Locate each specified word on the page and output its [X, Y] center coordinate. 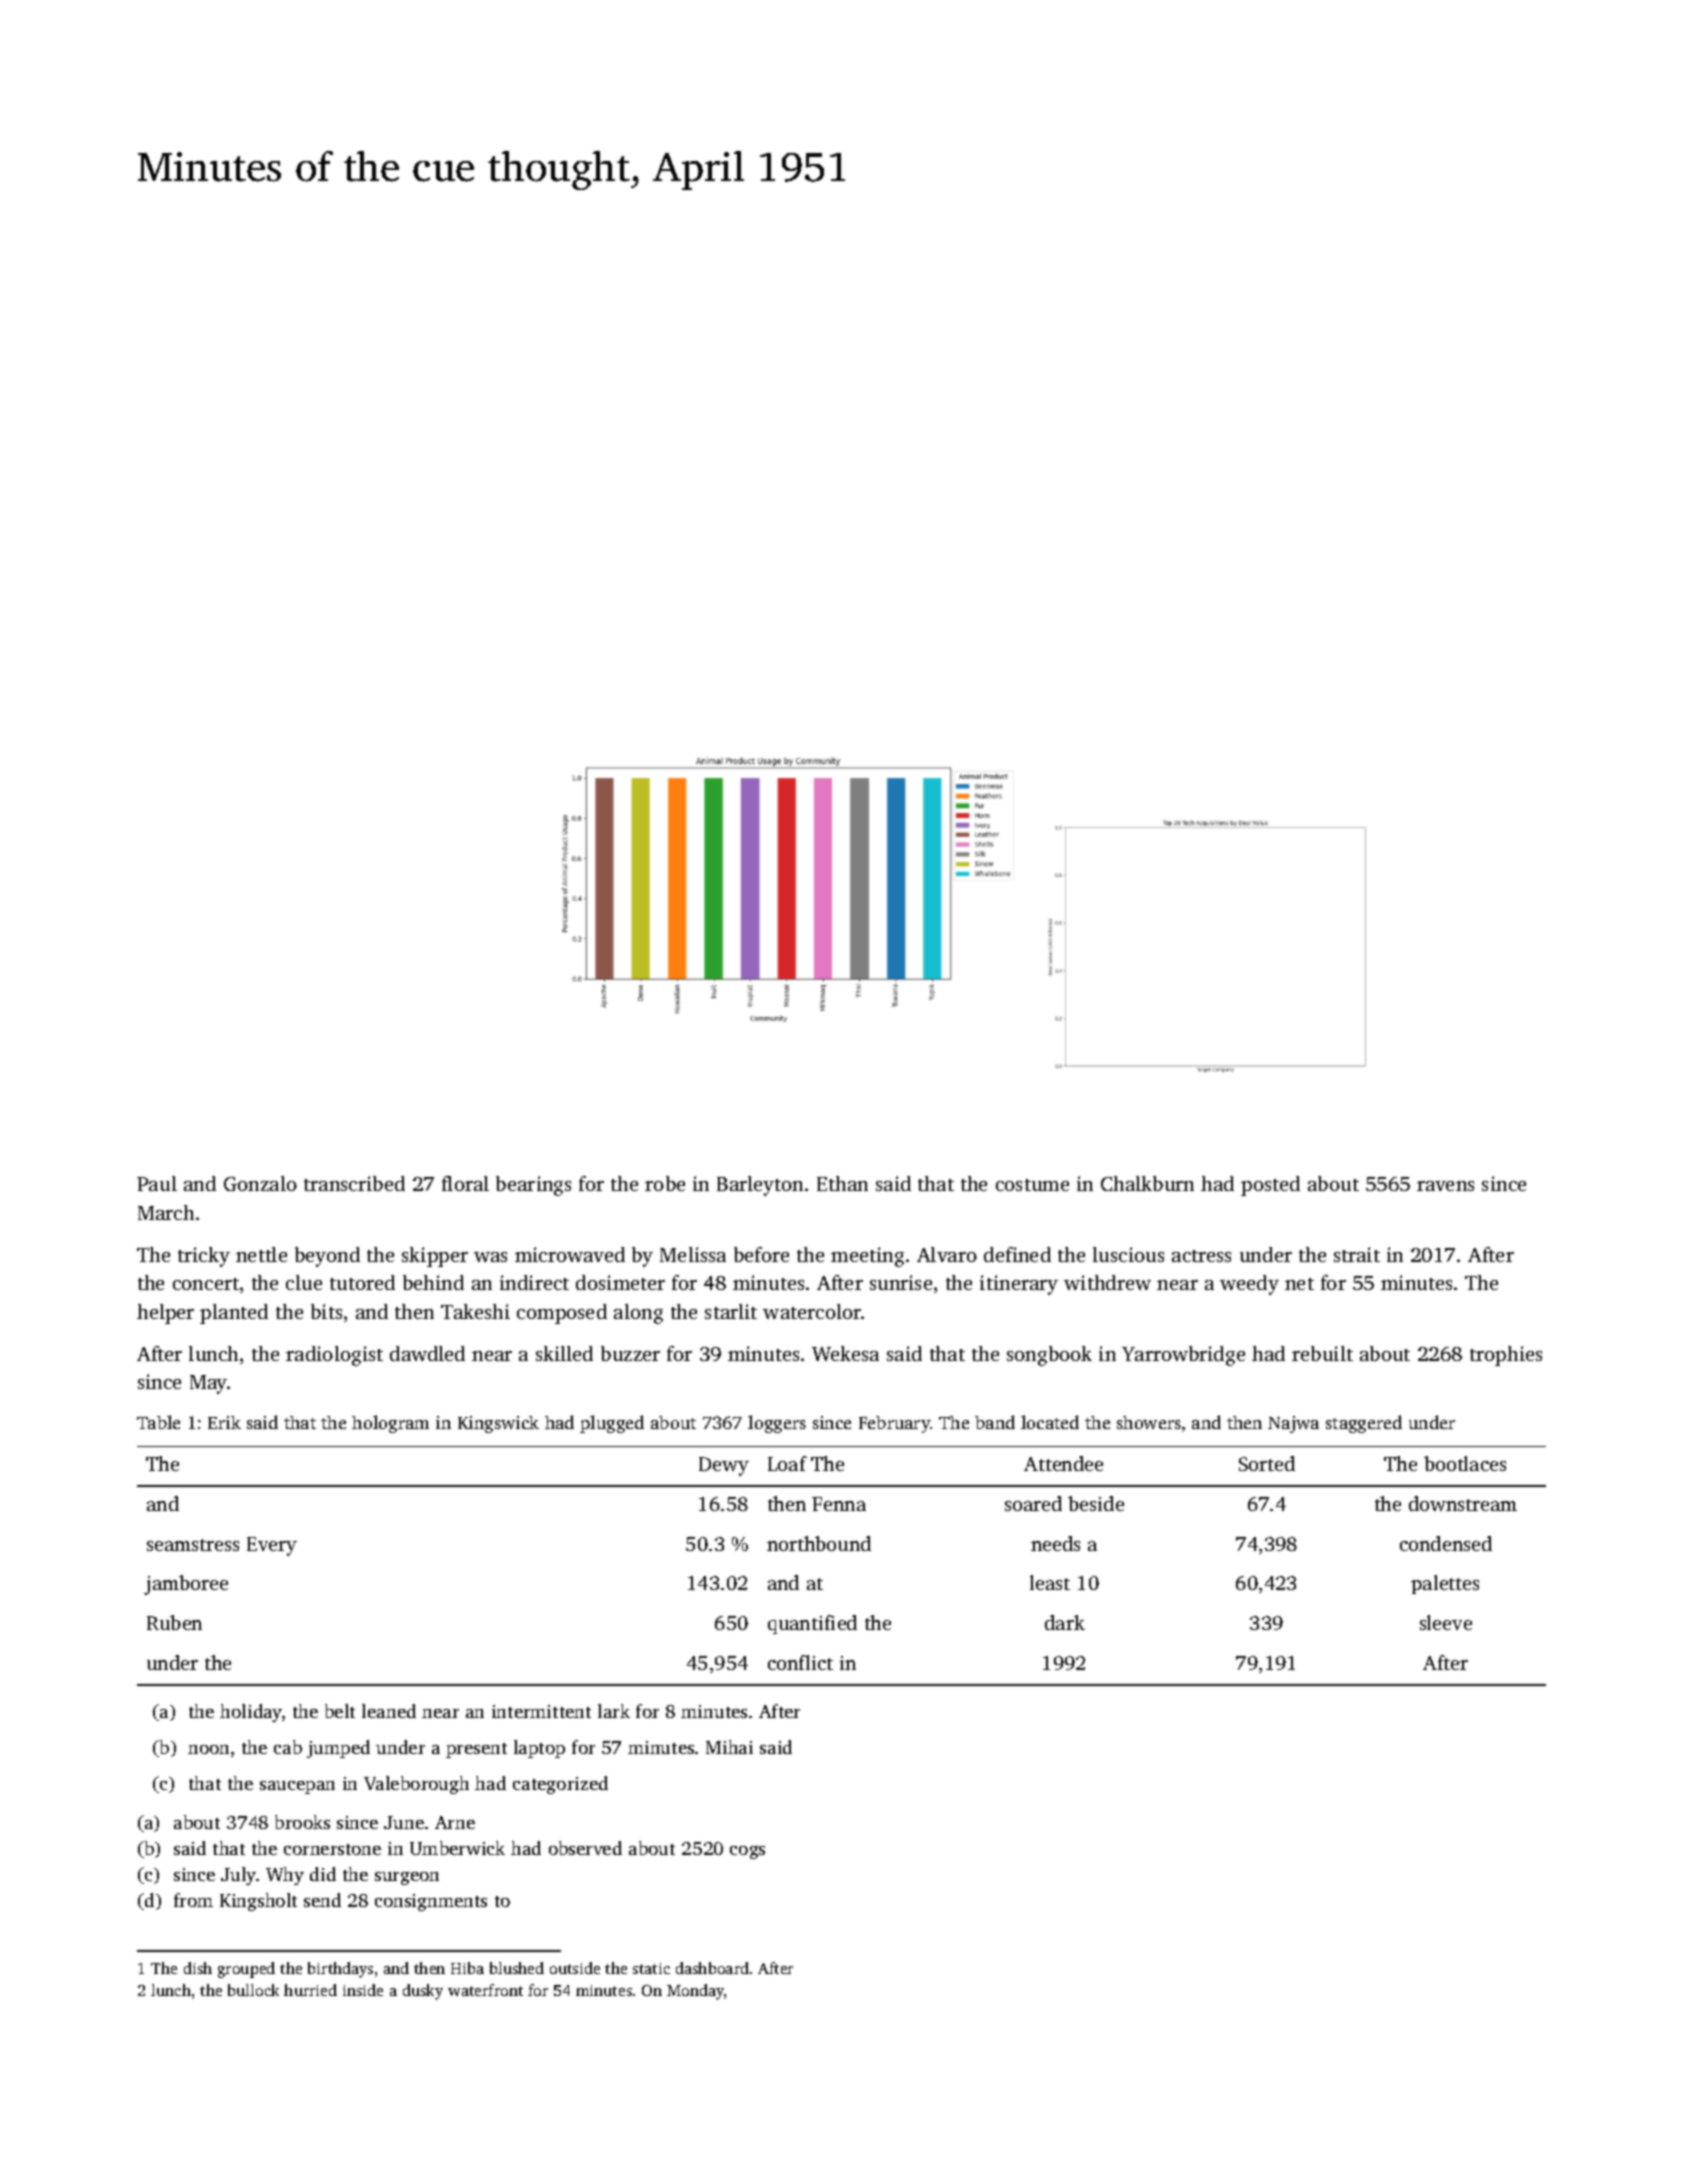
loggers [777, 1424]
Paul [157, 1183]
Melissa [693, 1254]
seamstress [193, 1545]
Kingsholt [258, 1902]
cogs [747, 1852]
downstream [1463, 1503]
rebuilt [1322, 1353]
